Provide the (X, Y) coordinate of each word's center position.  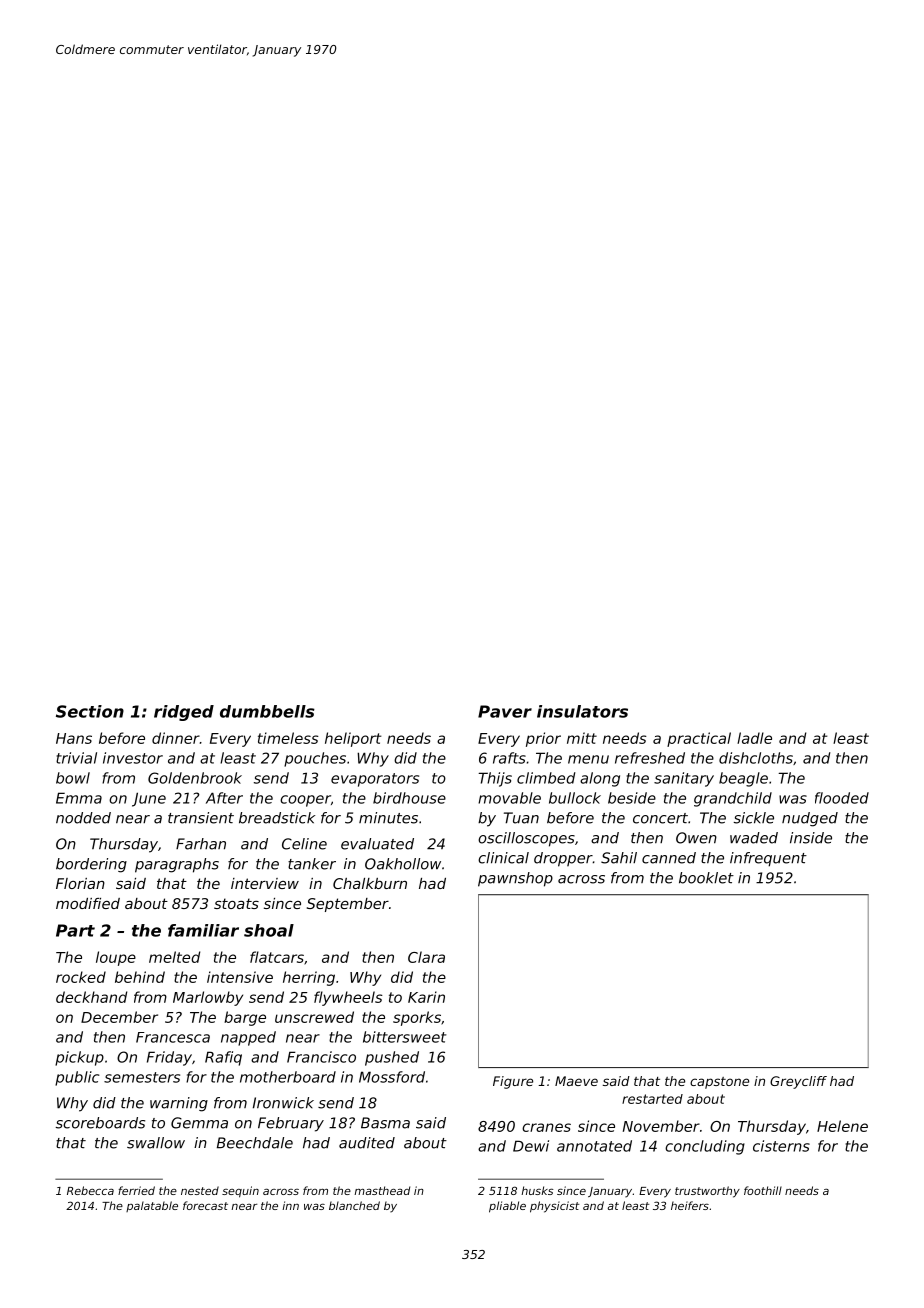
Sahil (619, 858)
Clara (426, 957)
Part (75, 930)
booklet (706, 878)
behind (140, 977)
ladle (754, 738)
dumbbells (267, 711)
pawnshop (515, 879)
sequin (240, 1192)
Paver (505, 711)
